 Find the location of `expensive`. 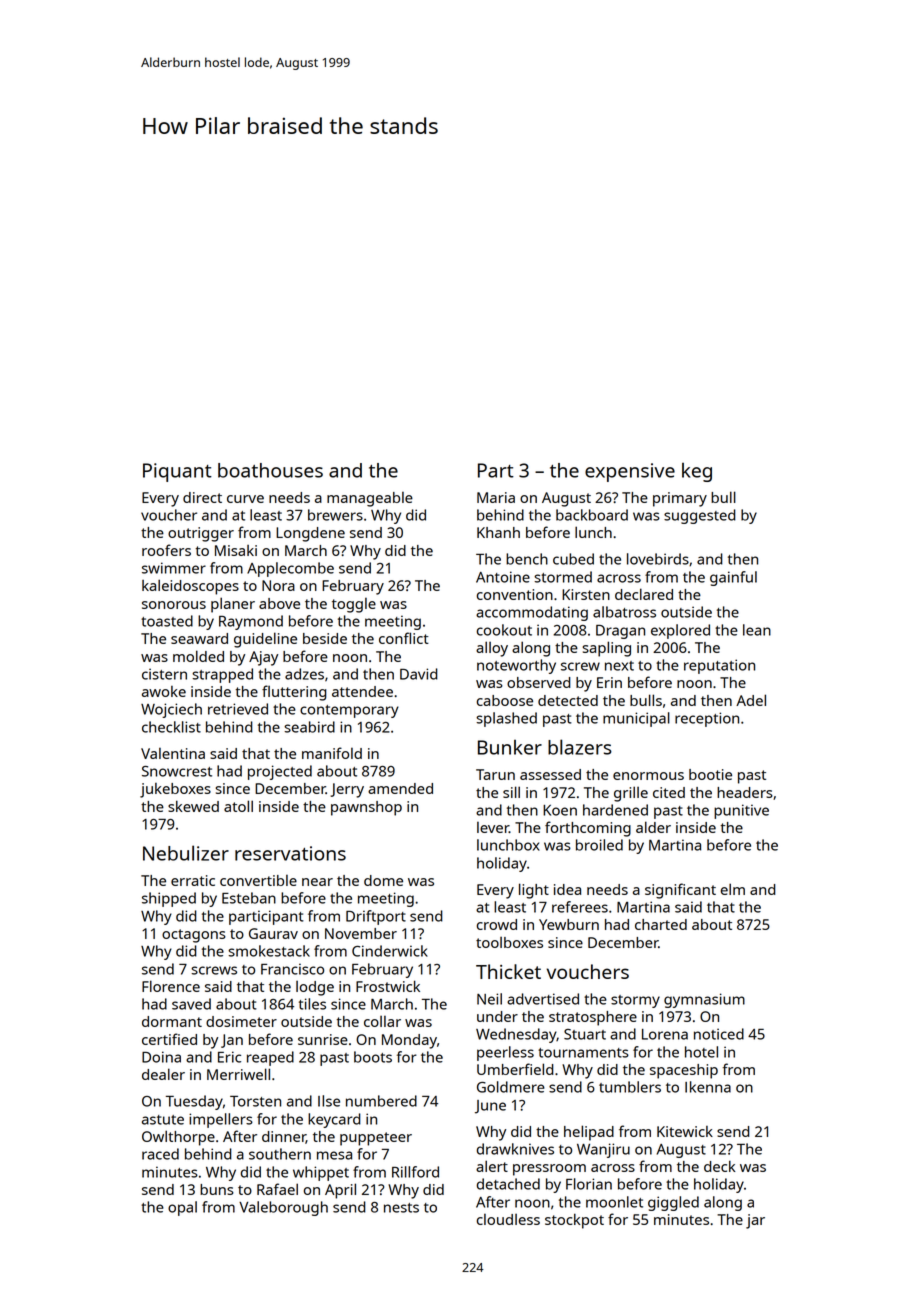

expensive is located at coordinates (630, 472).
